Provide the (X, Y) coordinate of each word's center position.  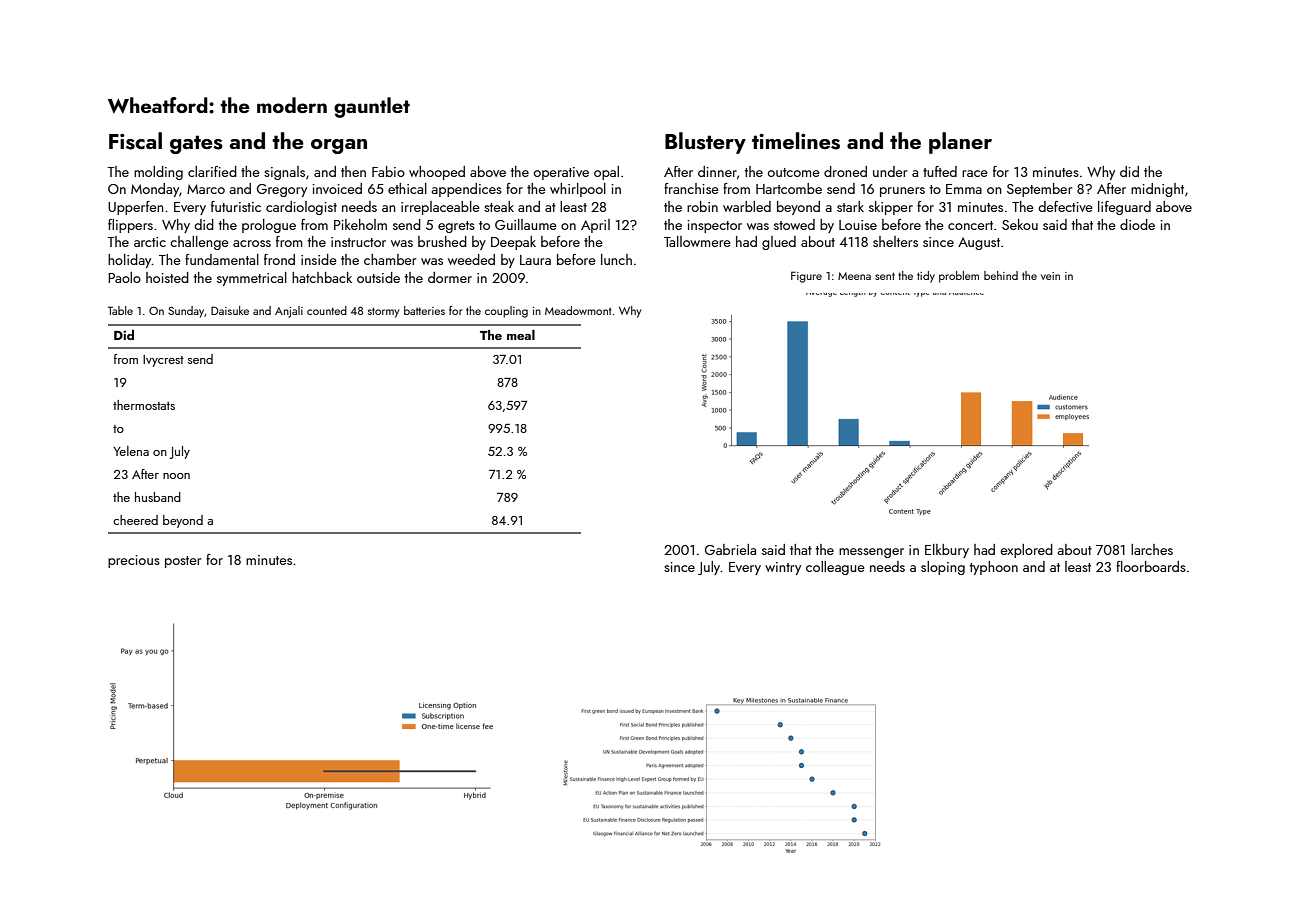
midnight (1157, 190)
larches (1152, 549)
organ (339, 146)
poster (183, 562)
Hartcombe (789, 188)
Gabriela (730, 549)
